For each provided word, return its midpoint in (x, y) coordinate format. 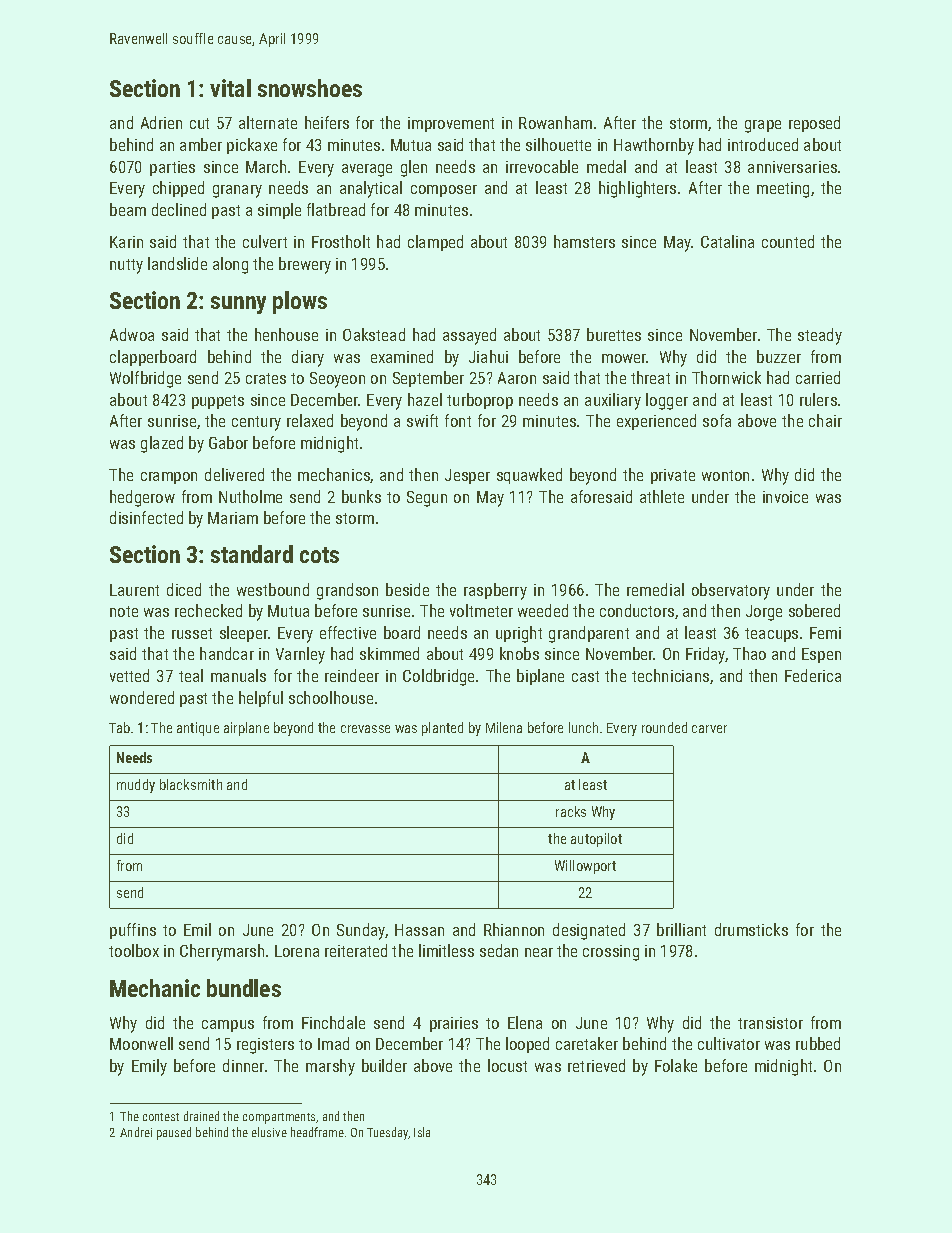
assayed (469, 336)
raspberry (495, 591)
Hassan (419, 930)
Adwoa (132, 334)
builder (384, 1065)
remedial (655, 589)
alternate (268, 122)
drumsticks (751, 929)
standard (252, 554)
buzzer (779, 356)
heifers (327, 122)
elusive (269, 1132)
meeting (783, 190)
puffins (133, 931)
